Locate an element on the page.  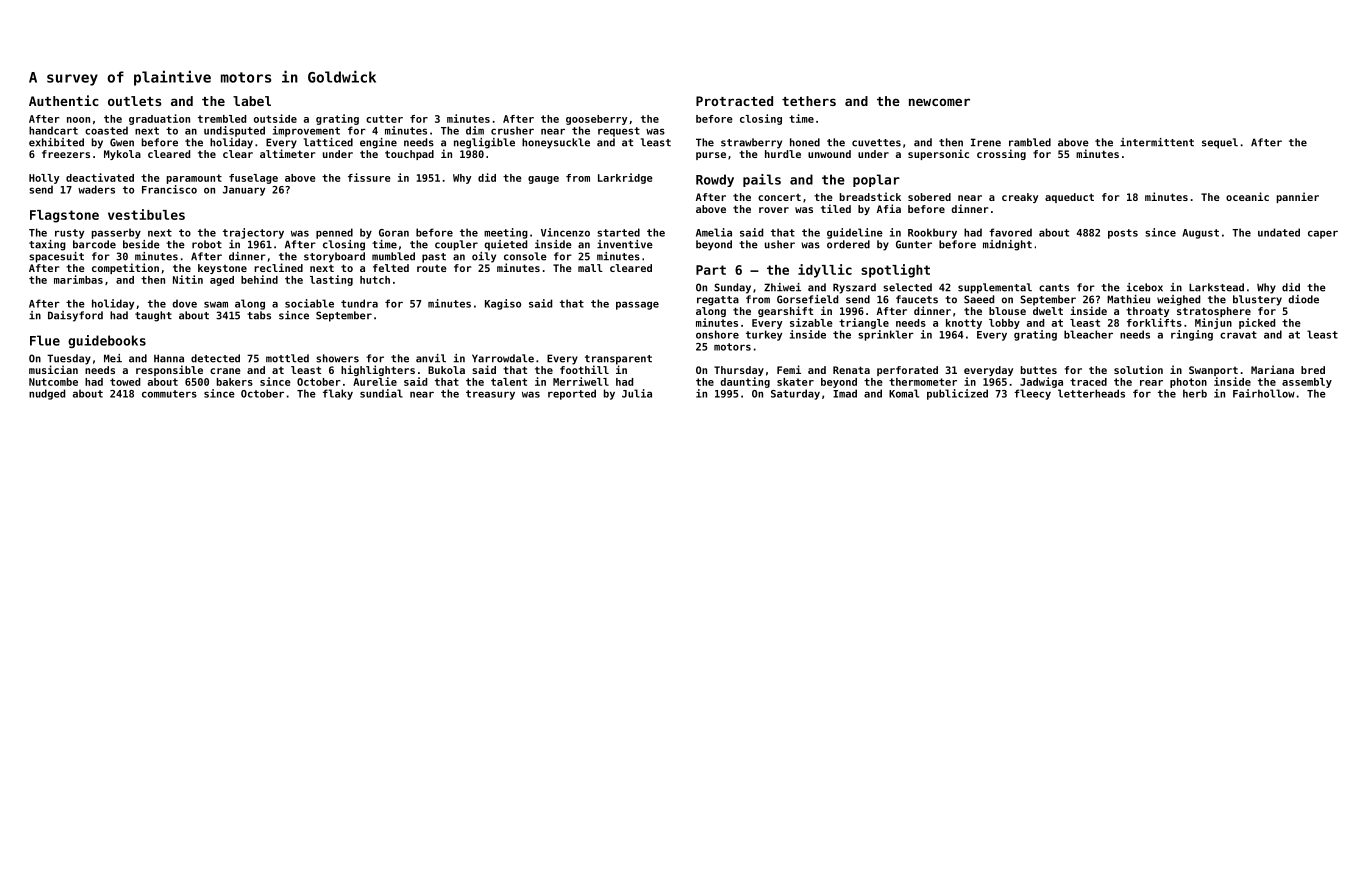
label is located at coordinates (252, 101).
